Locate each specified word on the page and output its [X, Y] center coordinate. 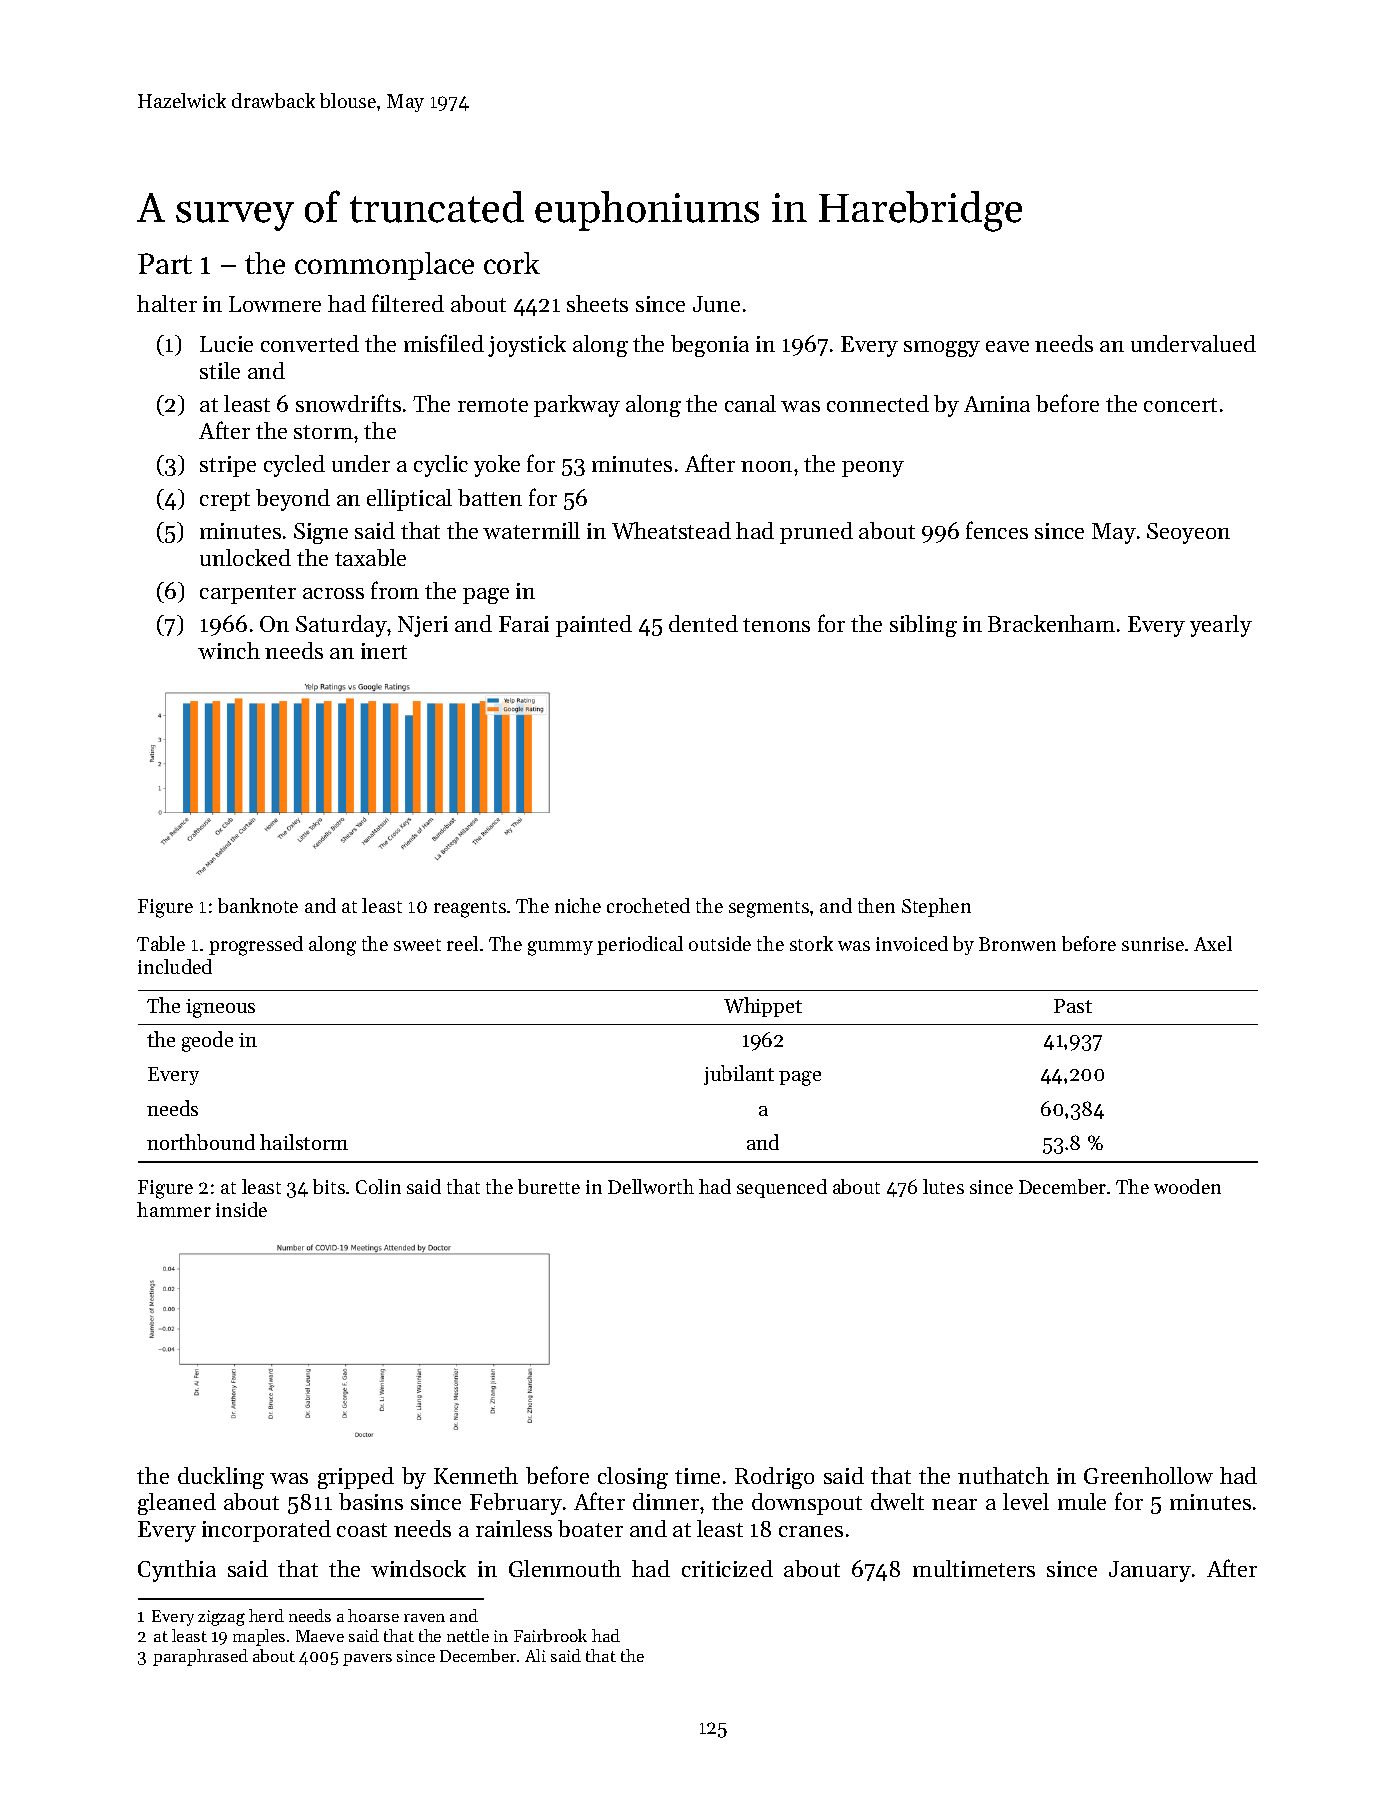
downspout [807, 1504]
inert [384, 651]
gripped [356, 1478]
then [876, 905]
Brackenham [1051, 623]
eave [1007, 346]
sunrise [1153, 944]
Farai [524, 624]
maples [259, 1637]
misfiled [444, 343]
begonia [710, 346]
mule [1082, 1501]
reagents [470, 909]
